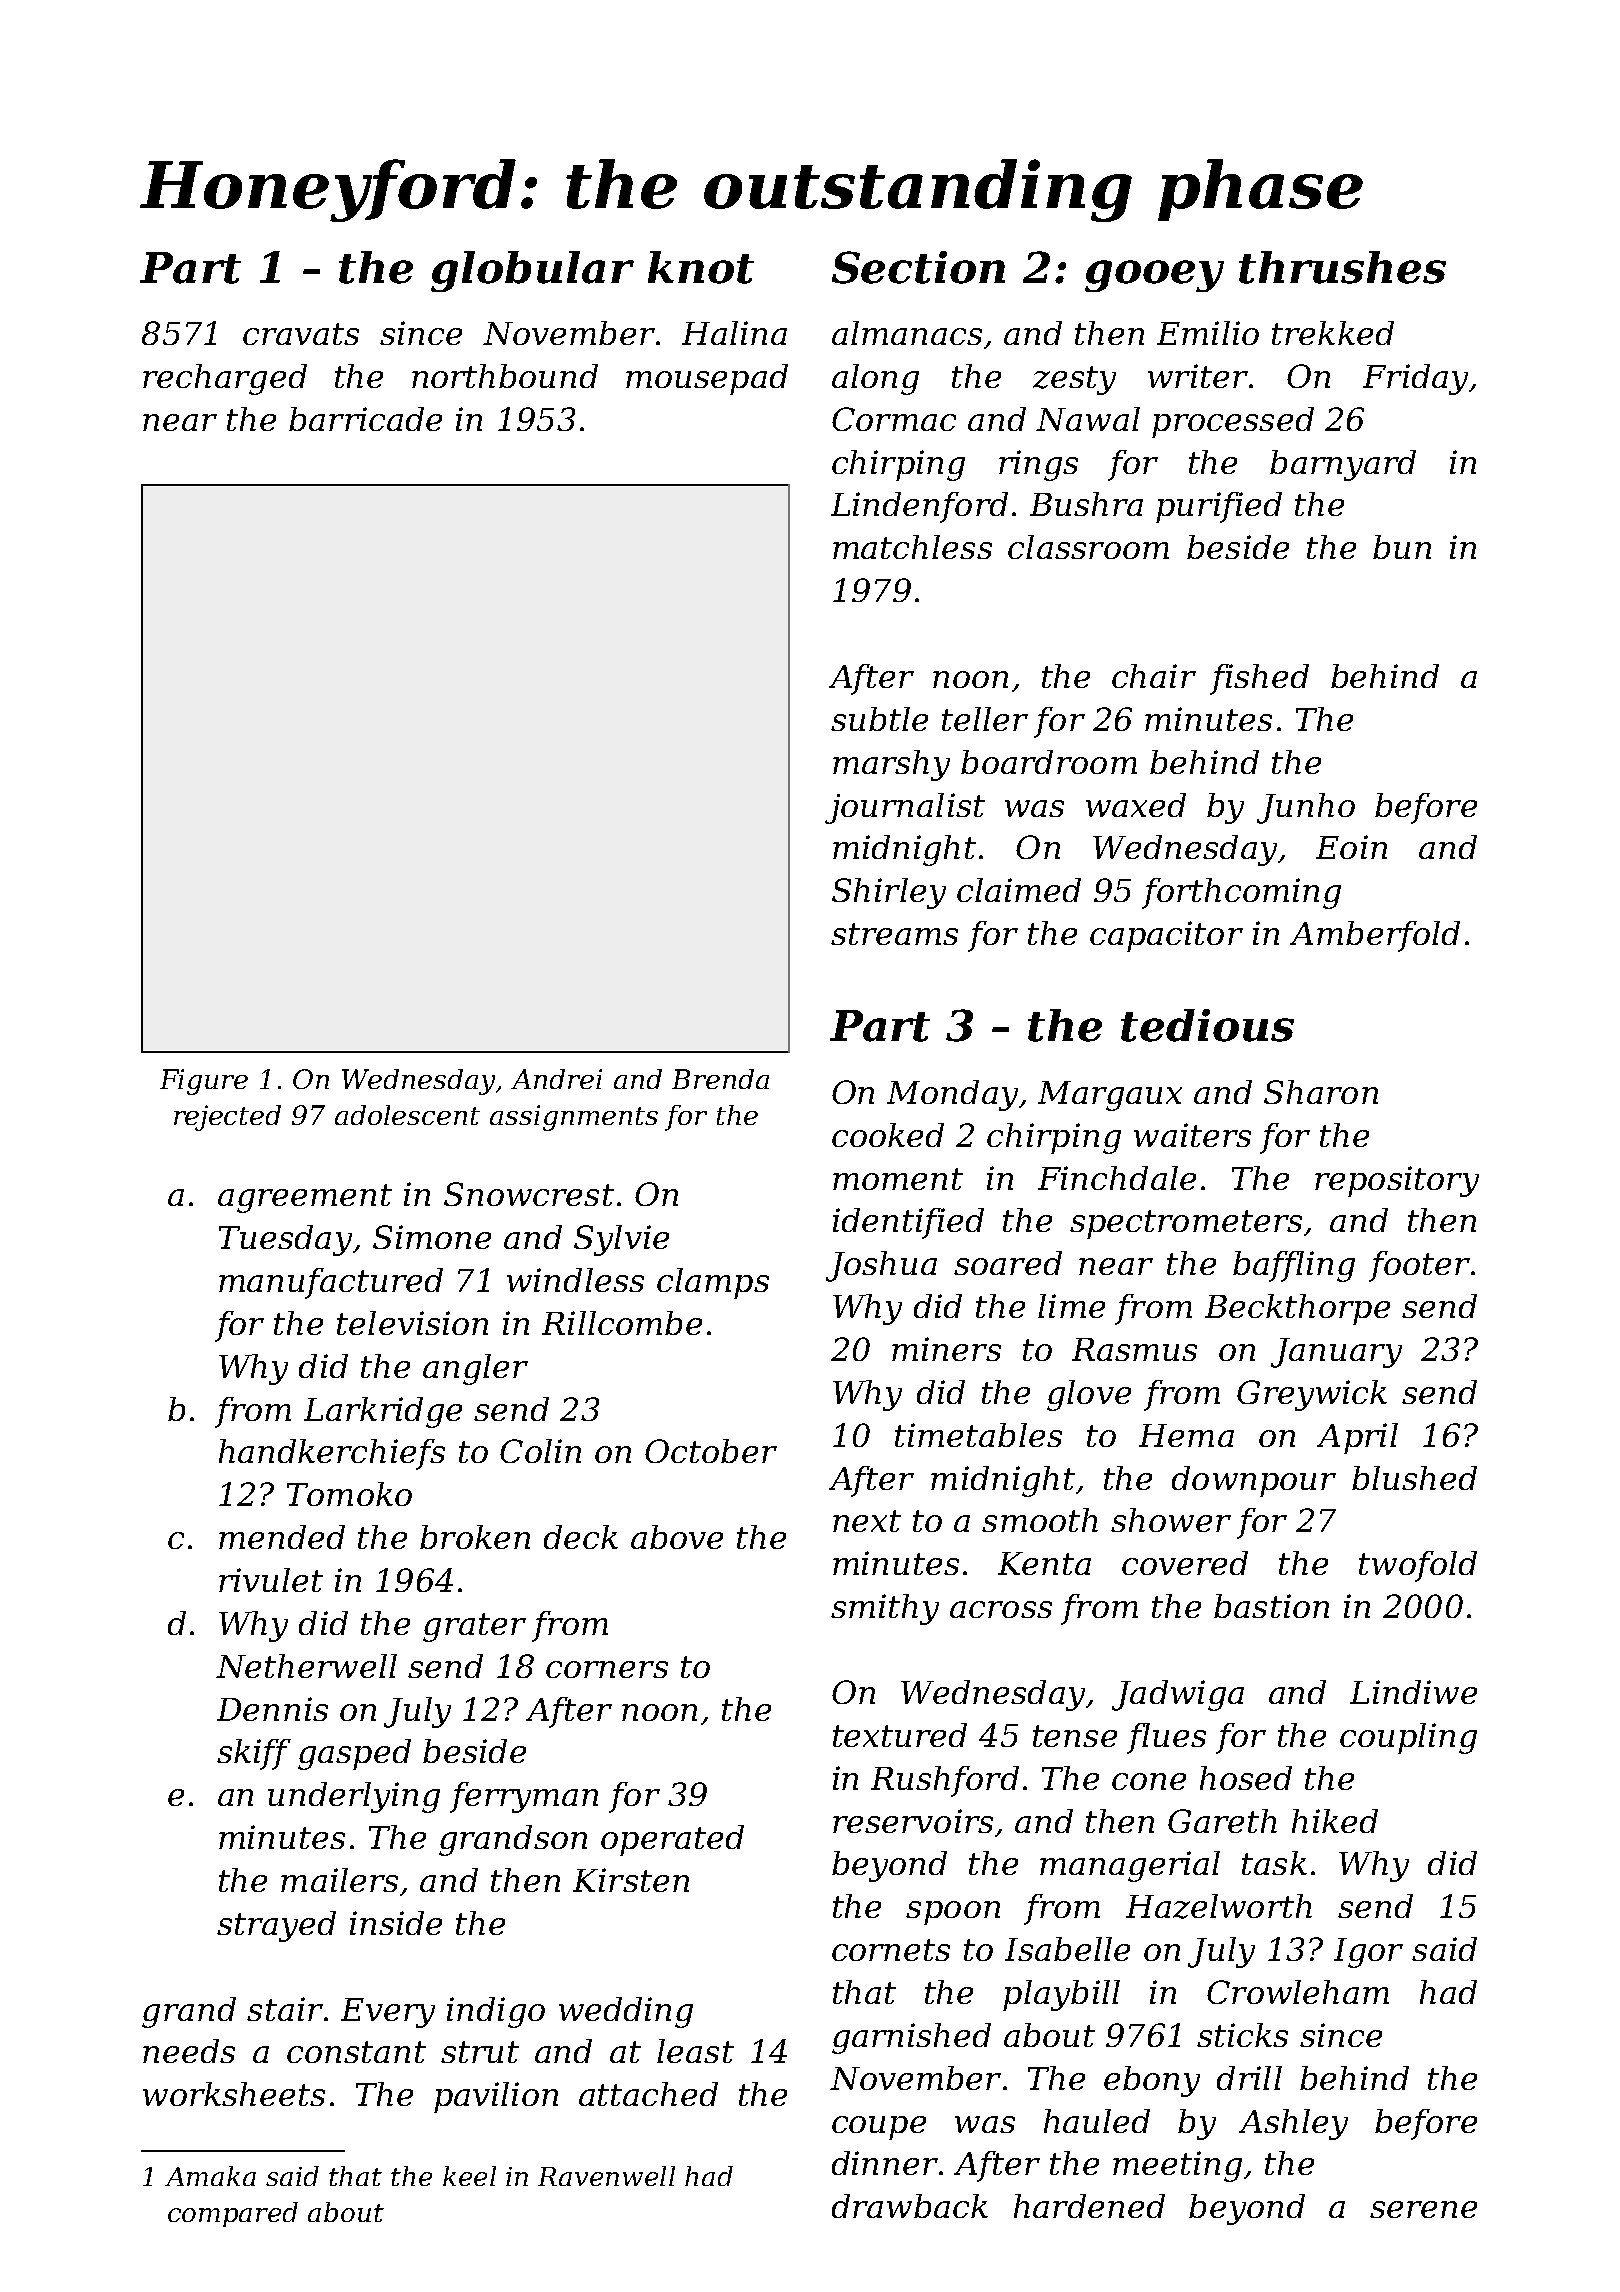  I want to click on Friday, so click(1415, 379).
